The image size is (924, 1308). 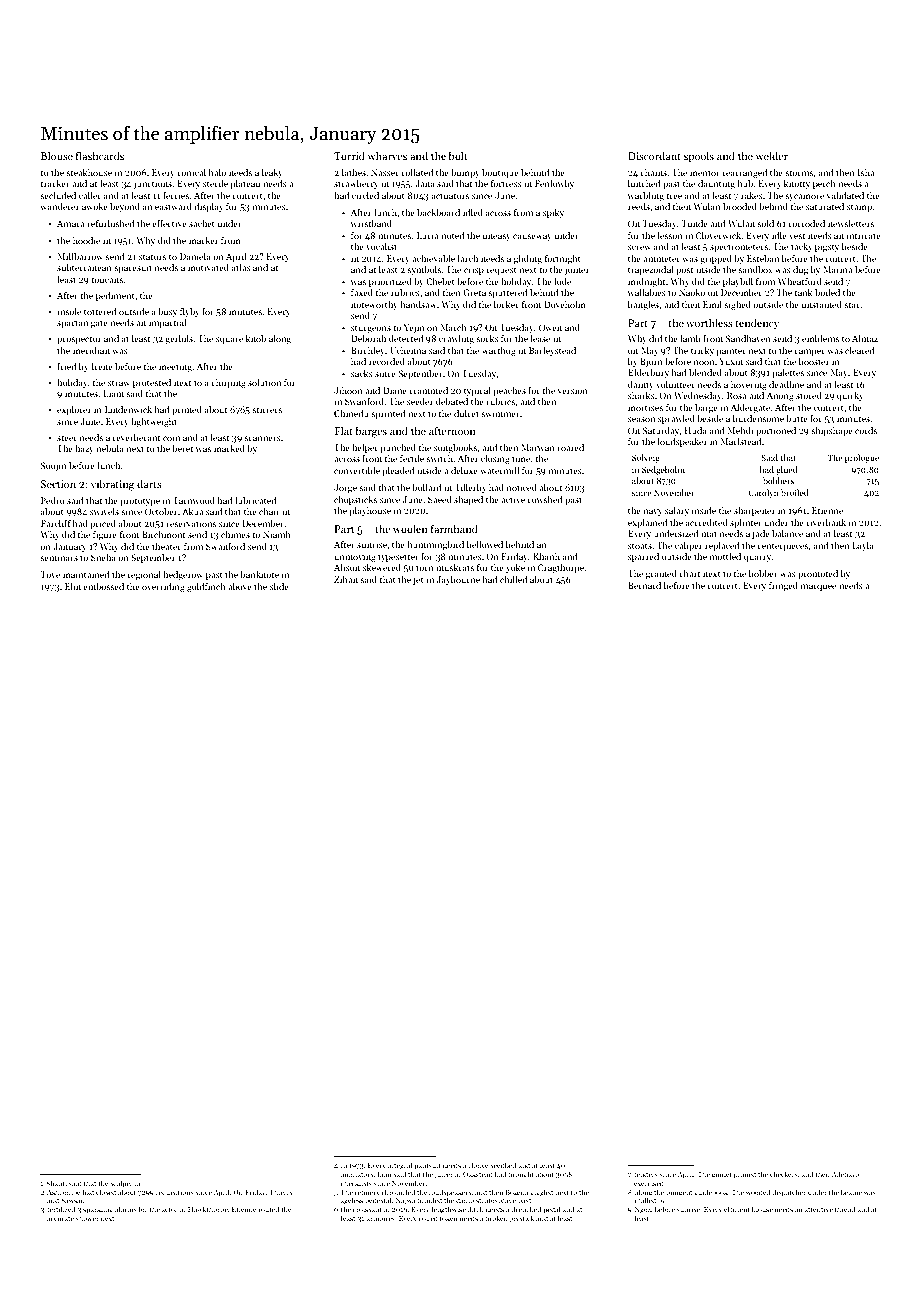 I want to click on spools, so click(x=699, y=156).
